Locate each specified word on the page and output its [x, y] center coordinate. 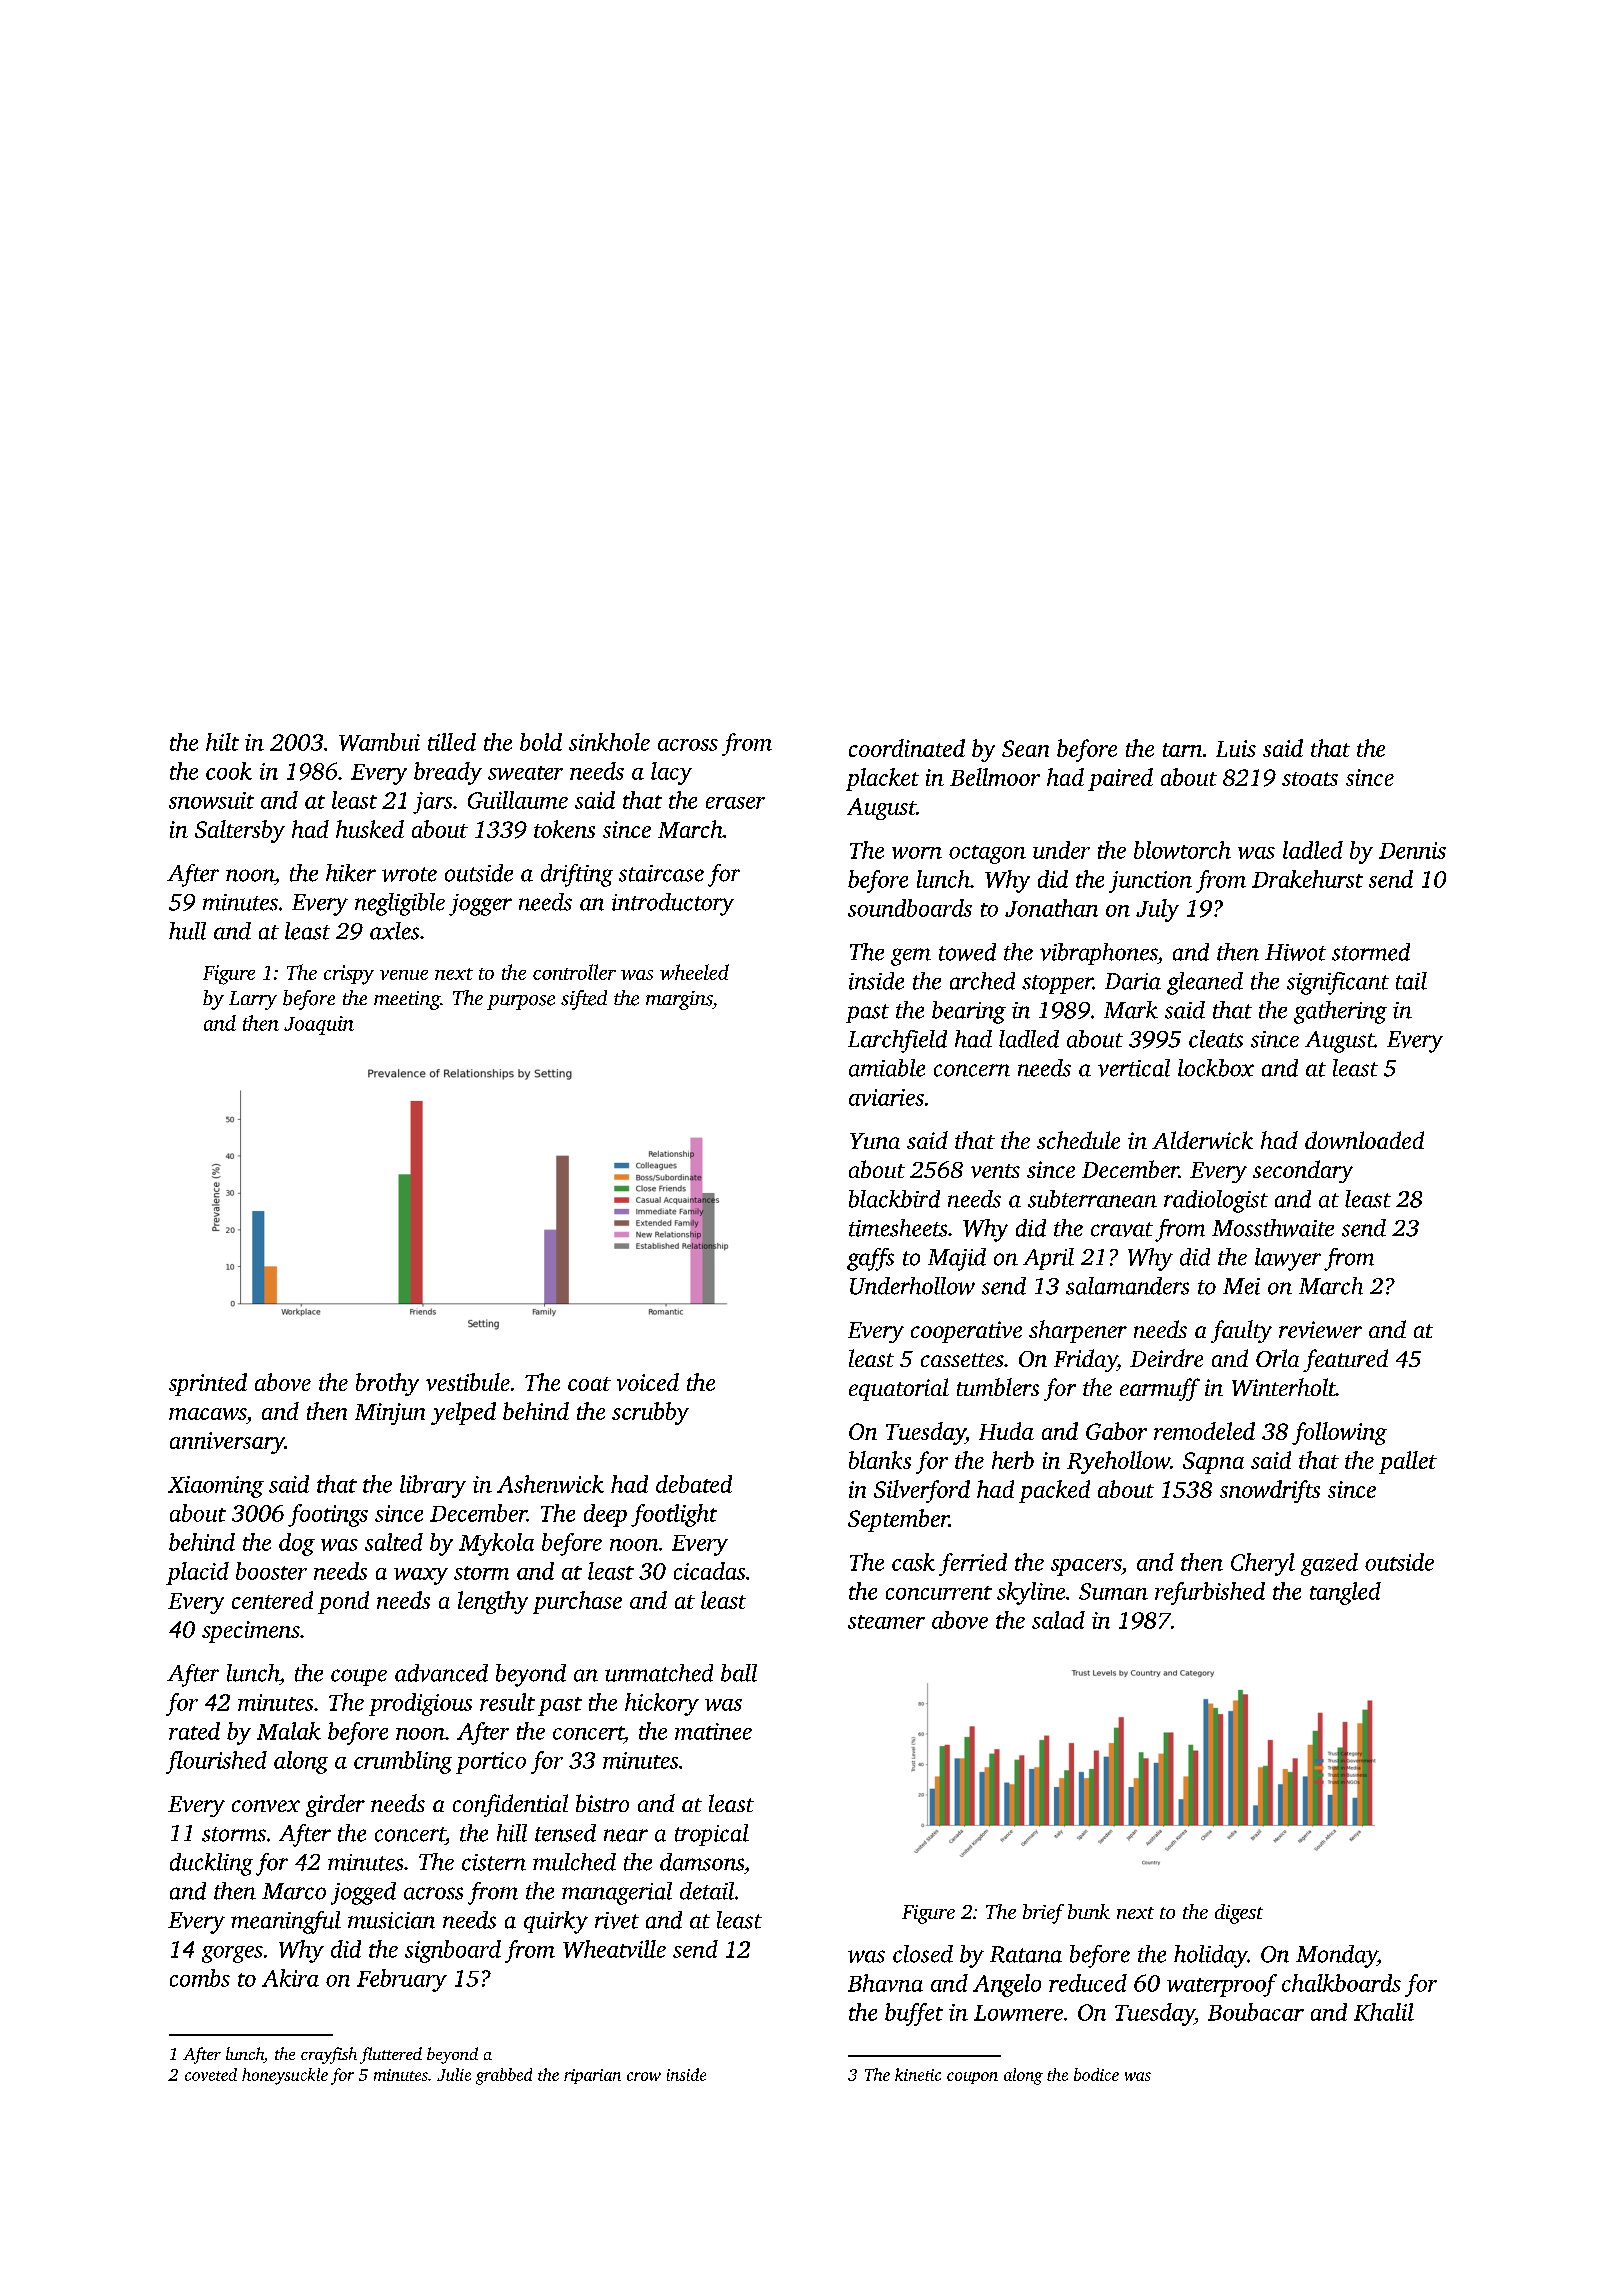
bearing [969, 1012]
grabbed [504, 2076]
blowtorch [1182, 850]
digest [1239, 1914]
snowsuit [211, 800]
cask [913, 1562]
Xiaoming [216, 1487]
